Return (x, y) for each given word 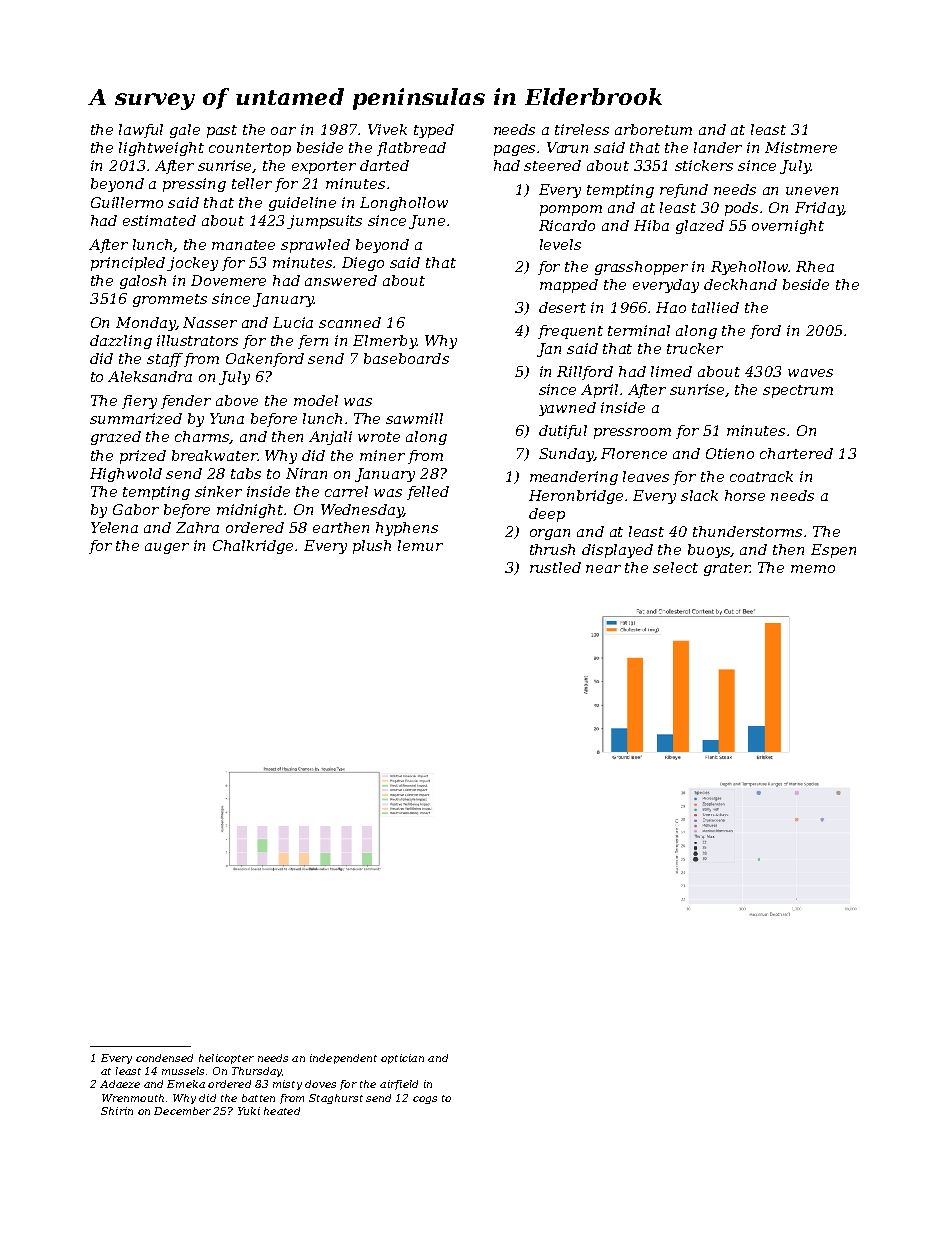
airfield (399, 1085)
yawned (567, 409)
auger (167, 548)
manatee (243, 245)
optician (402, 1059)
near (603, 569)
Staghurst (336, 1099)
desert (562, 307)
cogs (425, 1100)
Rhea (815, 266)
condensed (164, 1058)
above (237, 400)
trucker (695, 348)
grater (727, 569)
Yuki (249, 1111)
